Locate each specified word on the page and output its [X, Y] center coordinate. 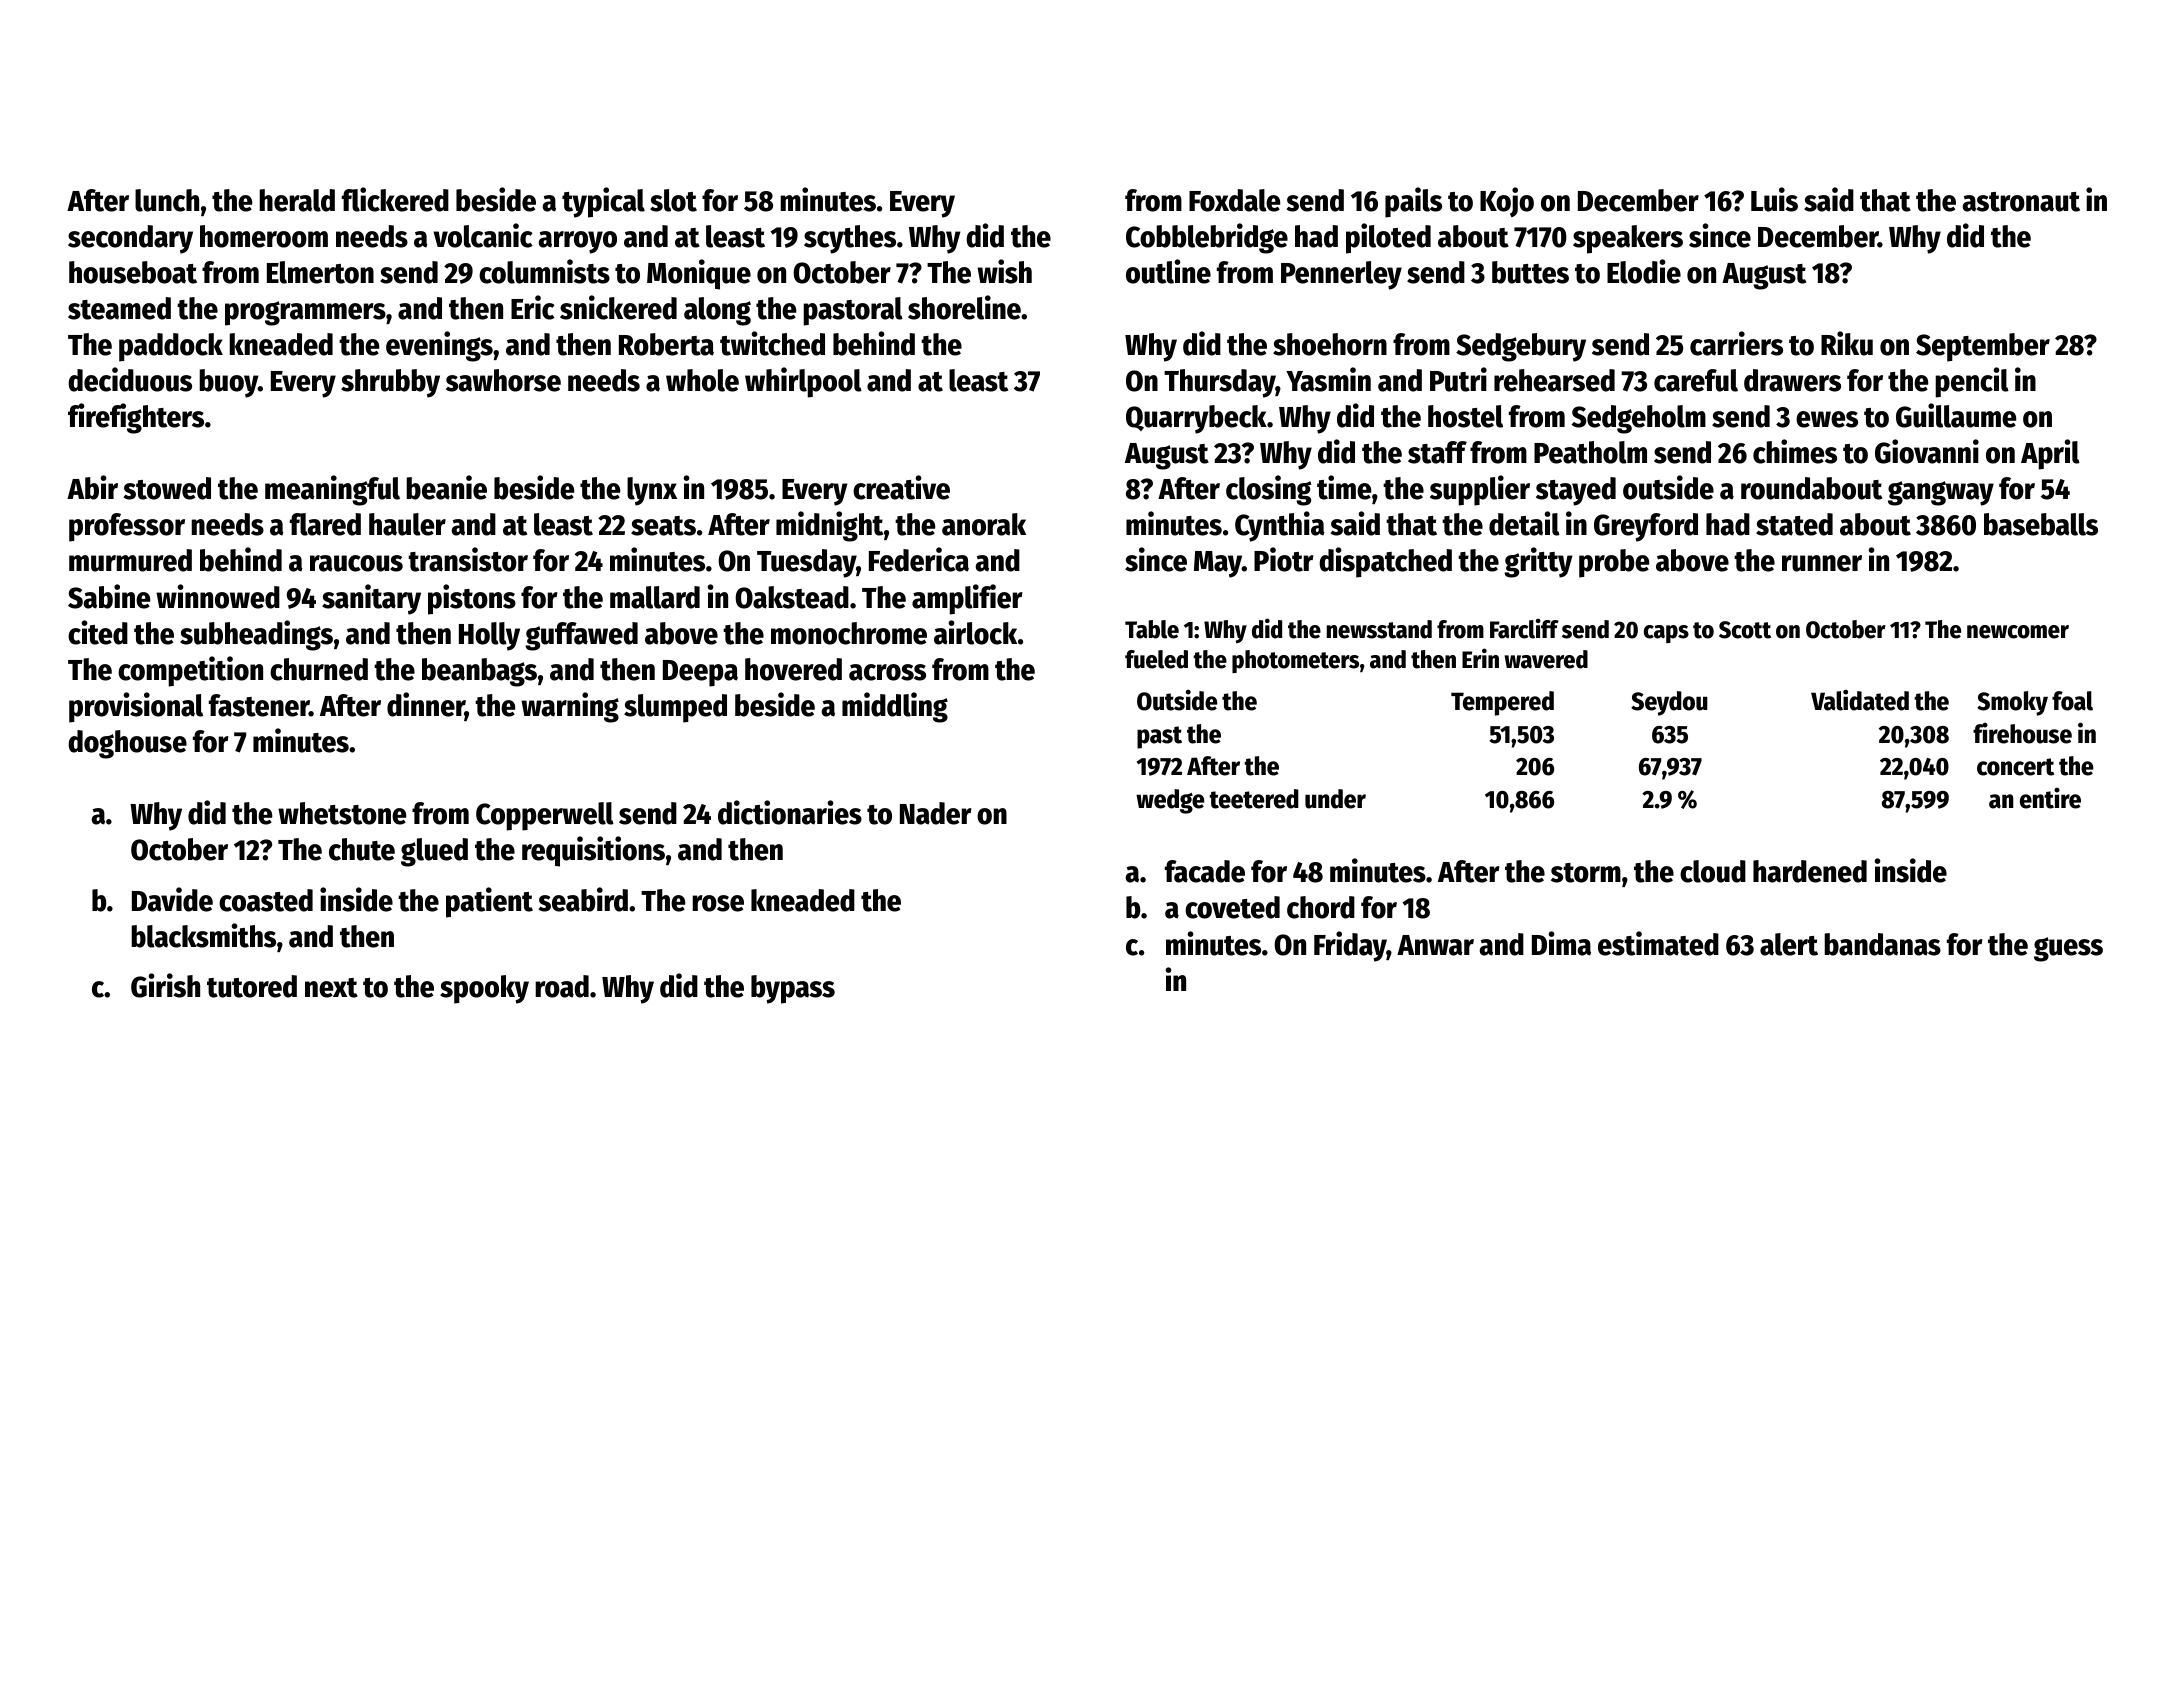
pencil [1972, 382]
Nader [936, 813]
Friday [1350, 946]
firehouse [2022, 733]
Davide [172, 899]
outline [1168, 271]
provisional [136, 707]
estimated [1658, 943]
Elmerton [320, 272]
